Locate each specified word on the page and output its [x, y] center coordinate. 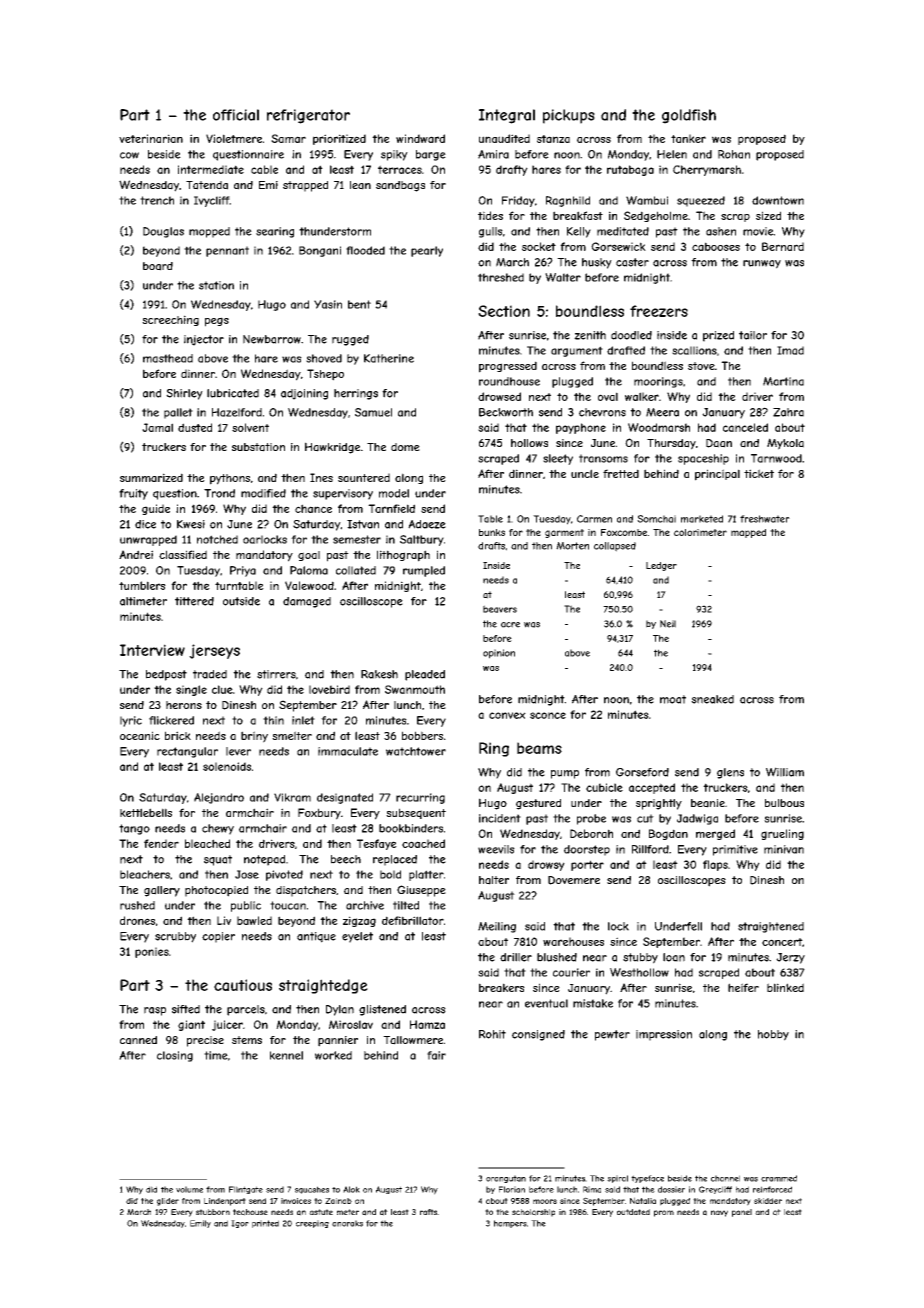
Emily [200, 1224]
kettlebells [146, 812]
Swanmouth [415, 689]
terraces [400, 169]
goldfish [689, 116]
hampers [510, 1224]
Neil [668, 624]
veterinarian [151, 138]
